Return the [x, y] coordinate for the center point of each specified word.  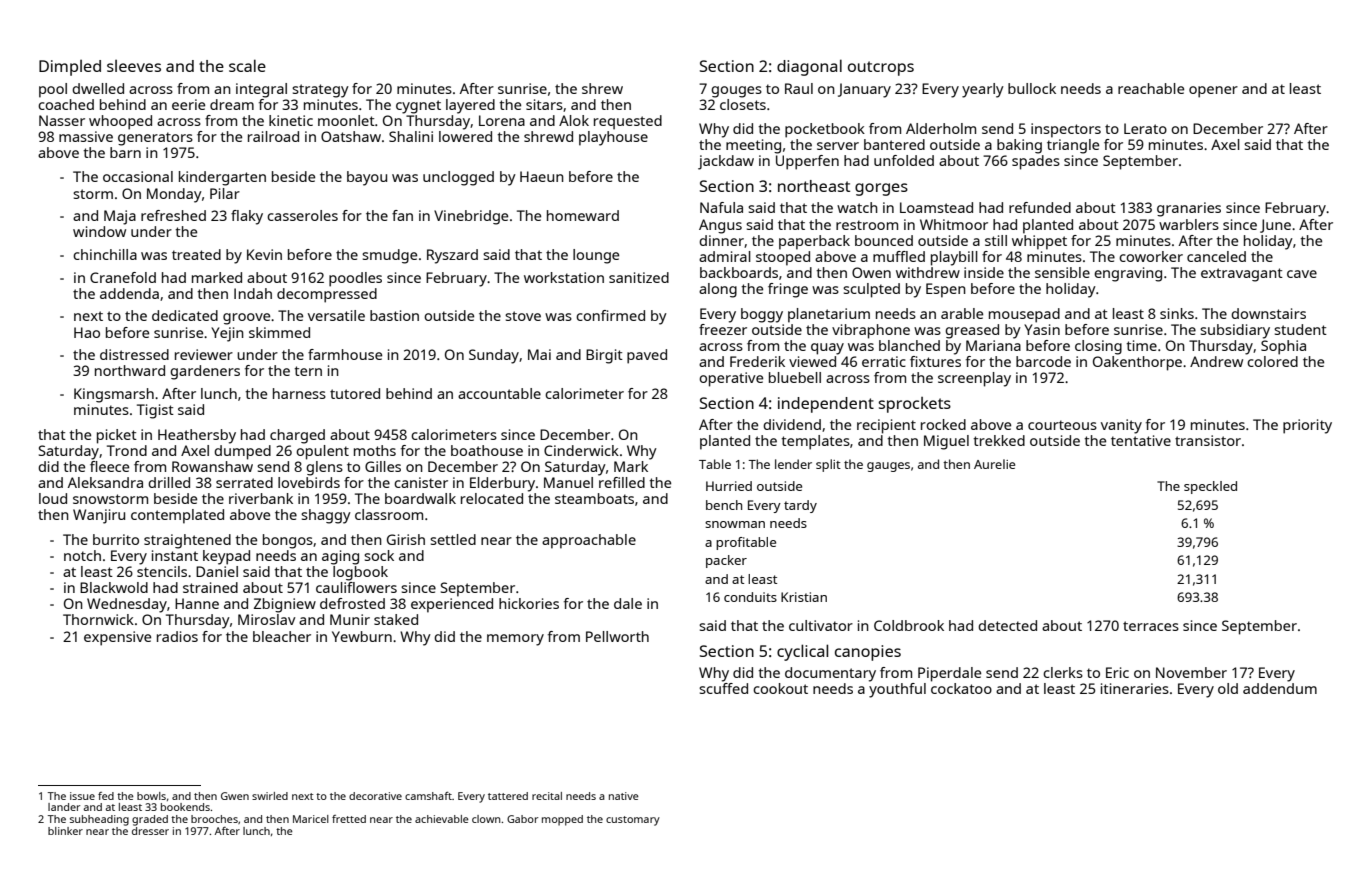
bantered [894, 144]
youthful [897, 690]
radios [177, 636]
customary [633, 821]
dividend [792, 424]
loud [53, 498]
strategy [320, 91]
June [1275, 226]
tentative [1141, 440]
